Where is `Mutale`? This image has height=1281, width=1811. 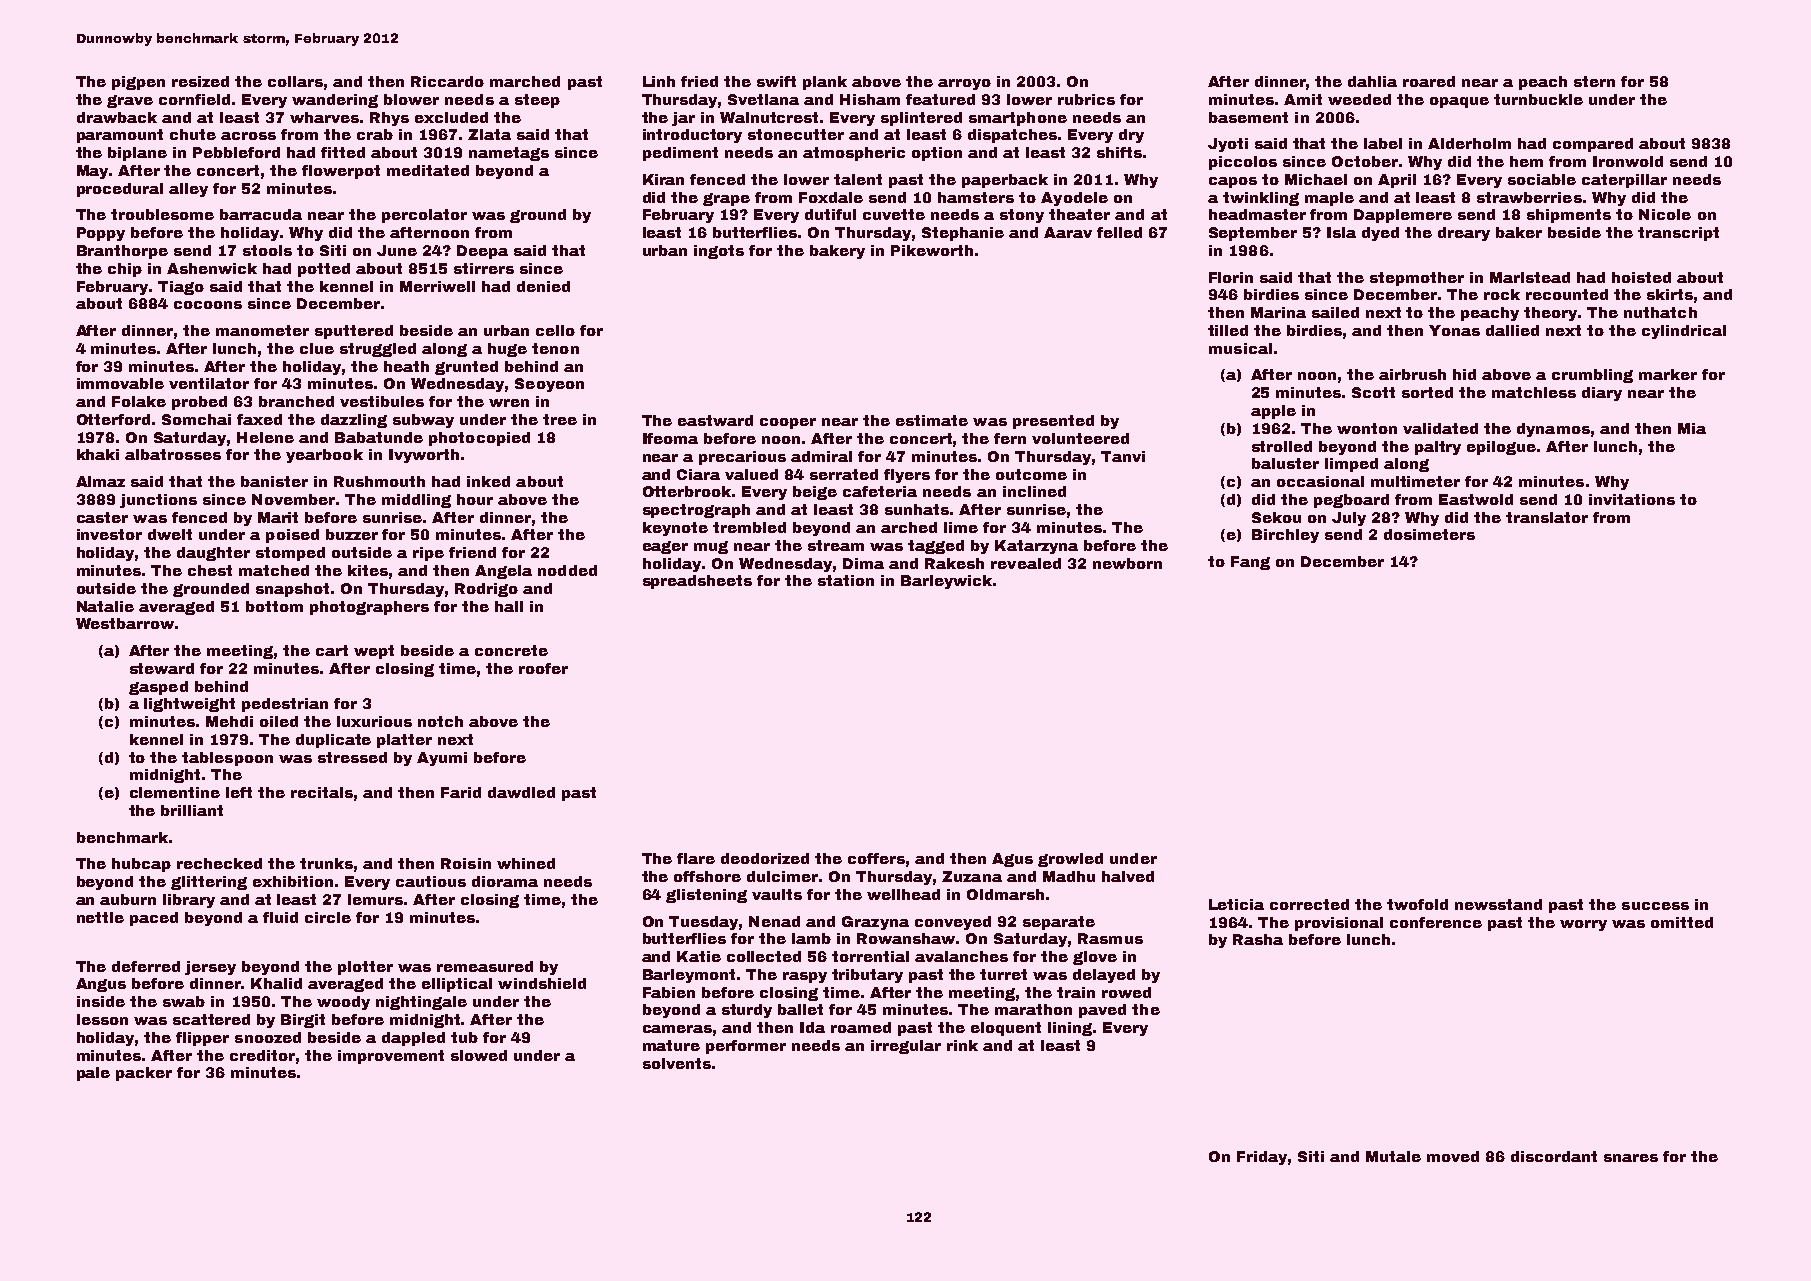
Mutale is located at coordinates (1393, 1156).
